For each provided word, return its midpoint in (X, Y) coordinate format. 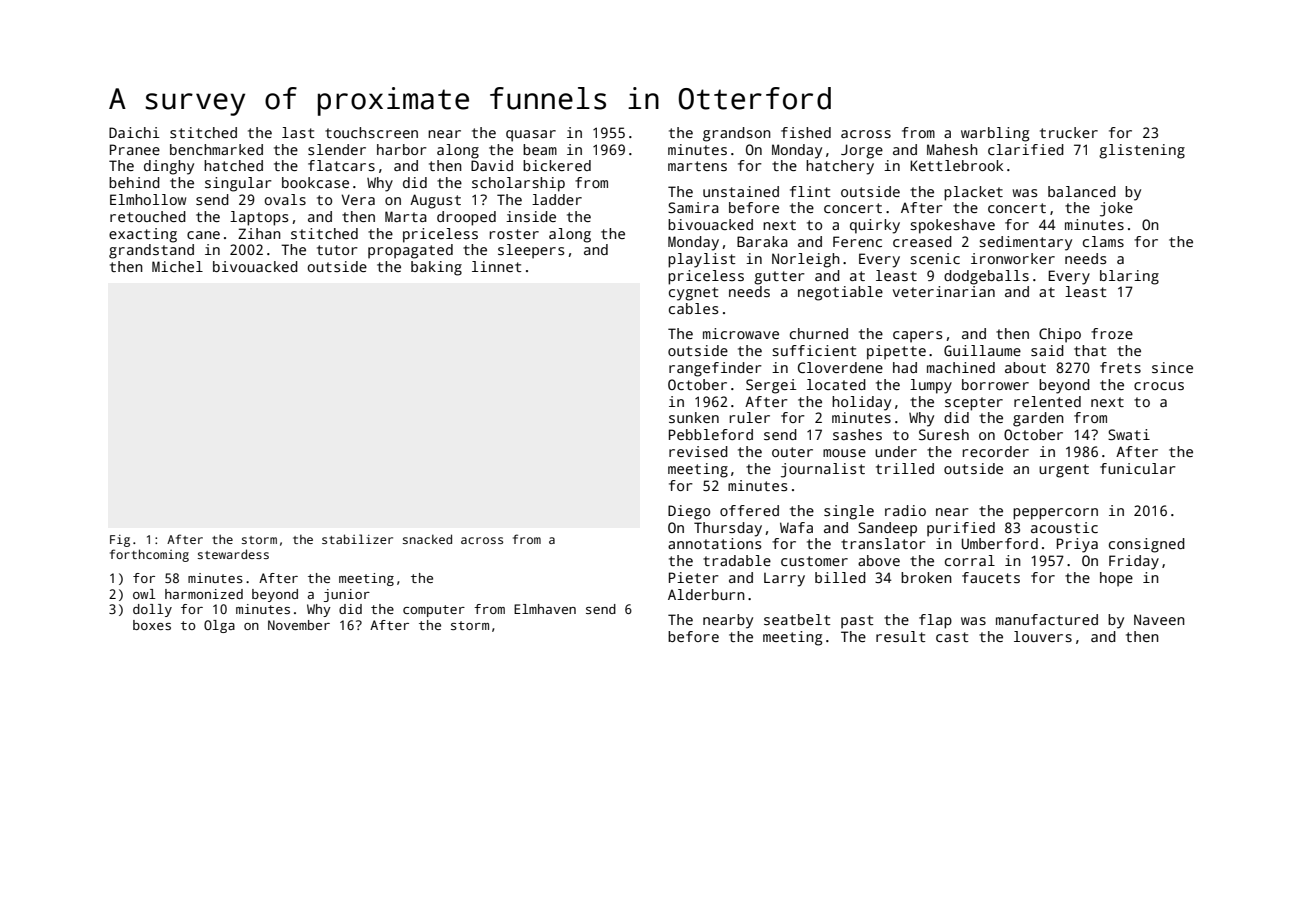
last (298, 132)
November (299, 625)
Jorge (862, 151)
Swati (1129, 434)
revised (698, 451)
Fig (120, 541)
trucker (1069, 132)
